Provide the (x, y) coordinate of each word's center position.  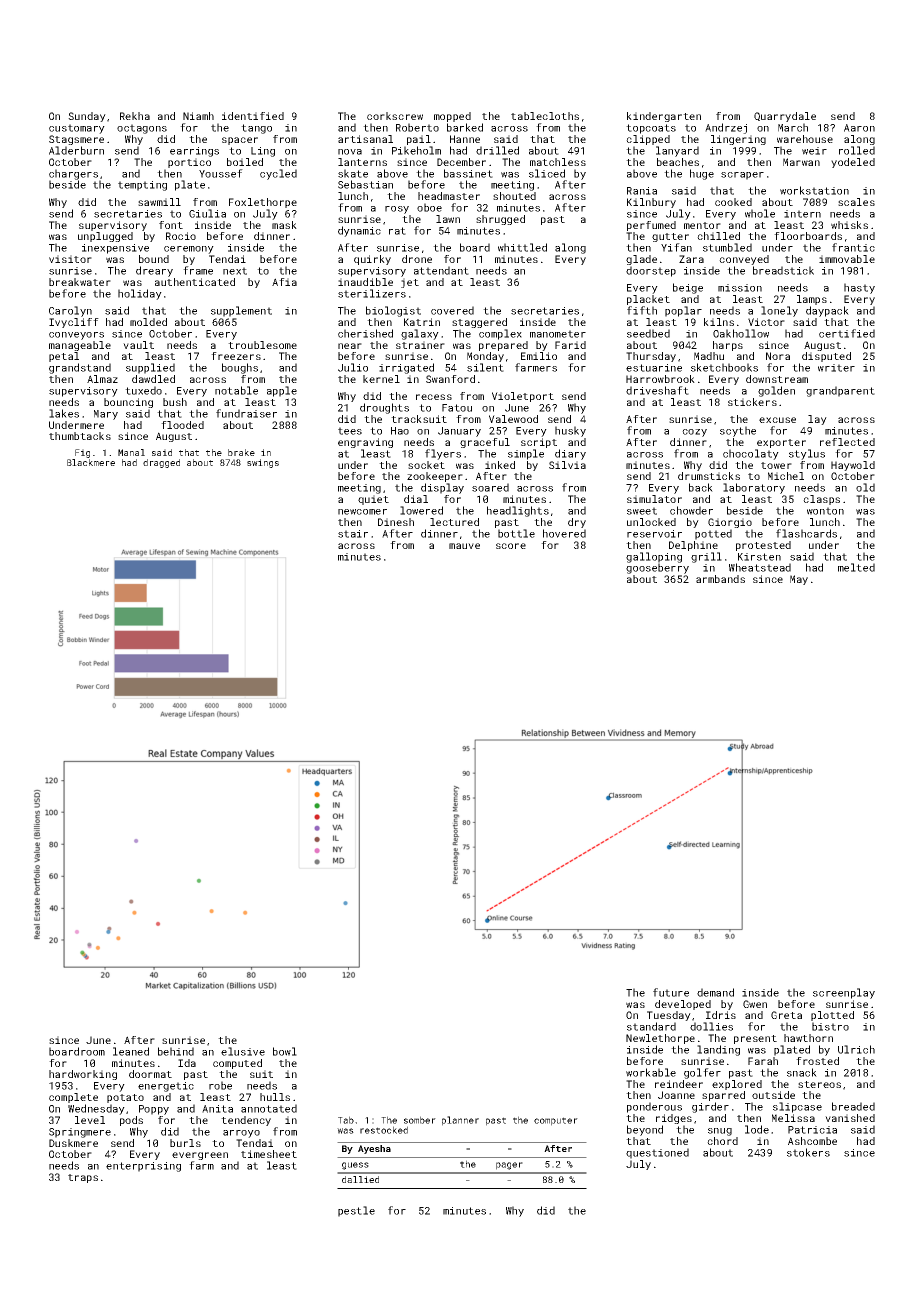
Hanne (465, 139)
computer (556, 1121)
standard (651, 1026)
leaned (131, 1051)
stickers (752, 402)
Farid (570, 345)
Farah (763, 1061)
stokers (808, 1152)
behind (176, 1051)
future (671, 992)
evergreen (200, 1156)
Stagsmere (76, 140)
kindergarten (664, 117)
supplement (241, 311)
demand (715, 992)
